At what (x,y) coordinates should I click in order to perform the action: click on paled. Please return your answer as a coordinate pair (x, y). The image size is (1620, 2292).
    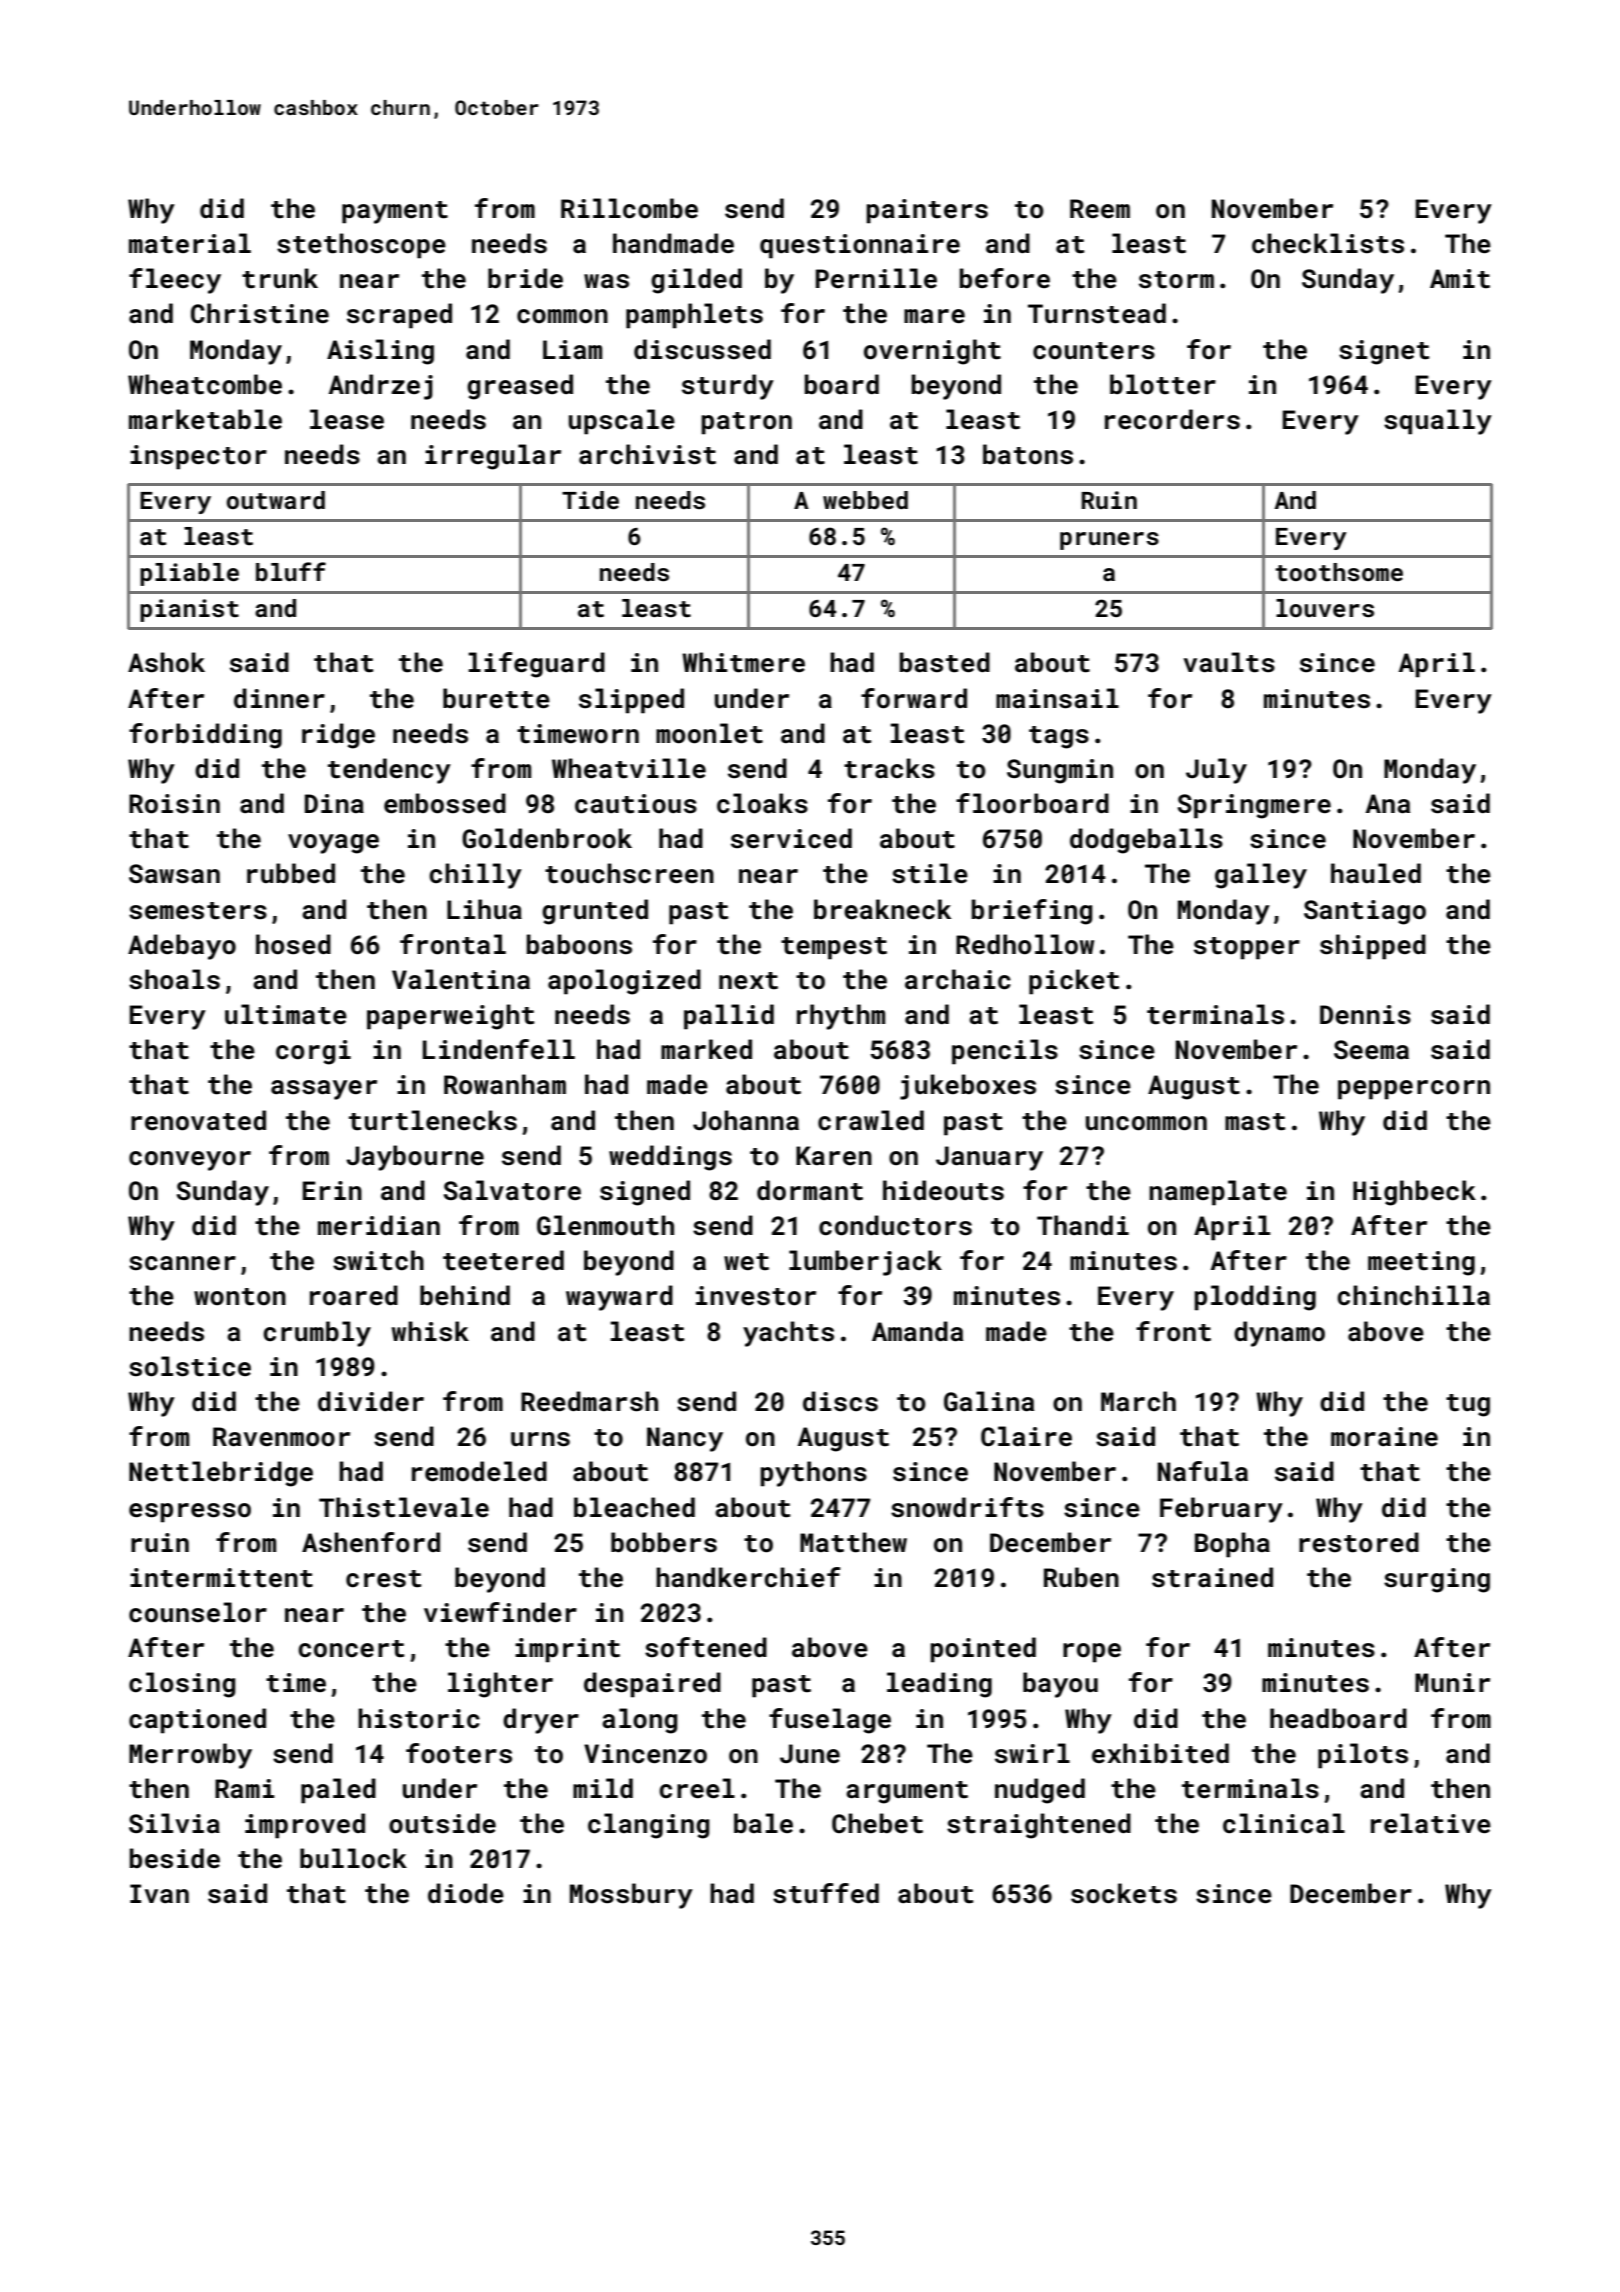
    Looking at the image, I should click on (338, 1791).
